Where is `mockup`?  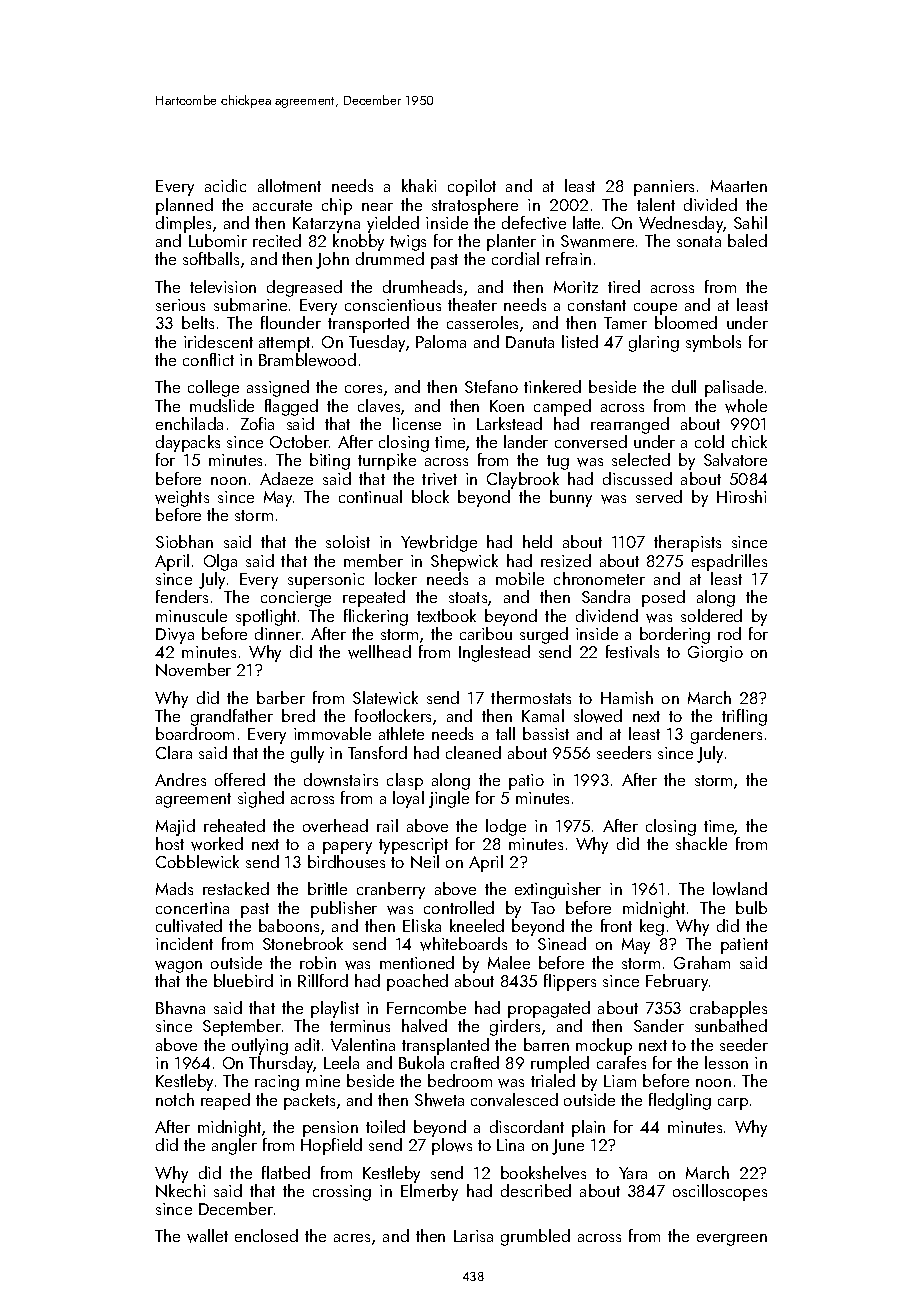 mockup is located at coordinates (604, 1046).
